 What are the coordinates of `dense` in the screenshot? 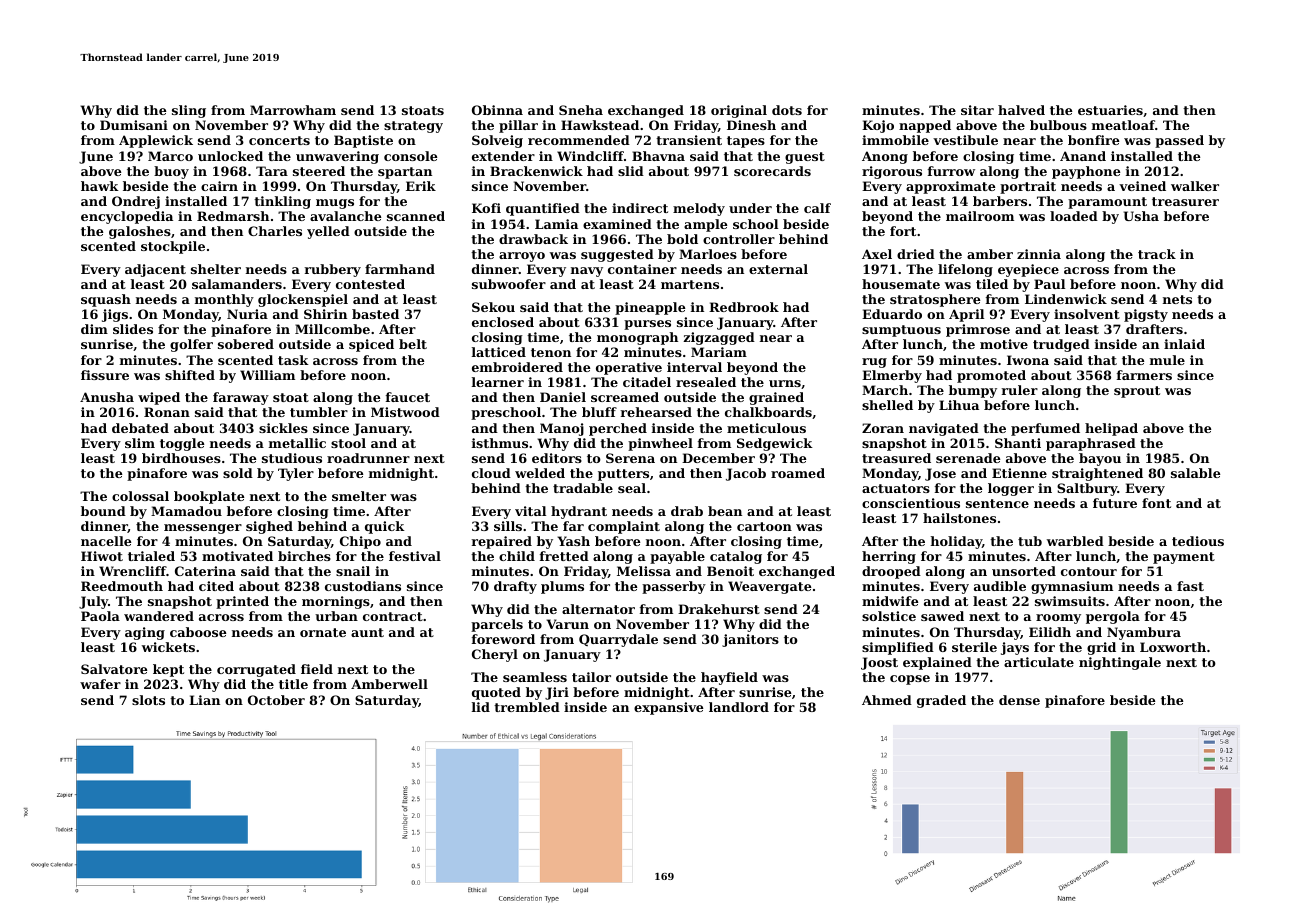 It's located at (1019, 700).
